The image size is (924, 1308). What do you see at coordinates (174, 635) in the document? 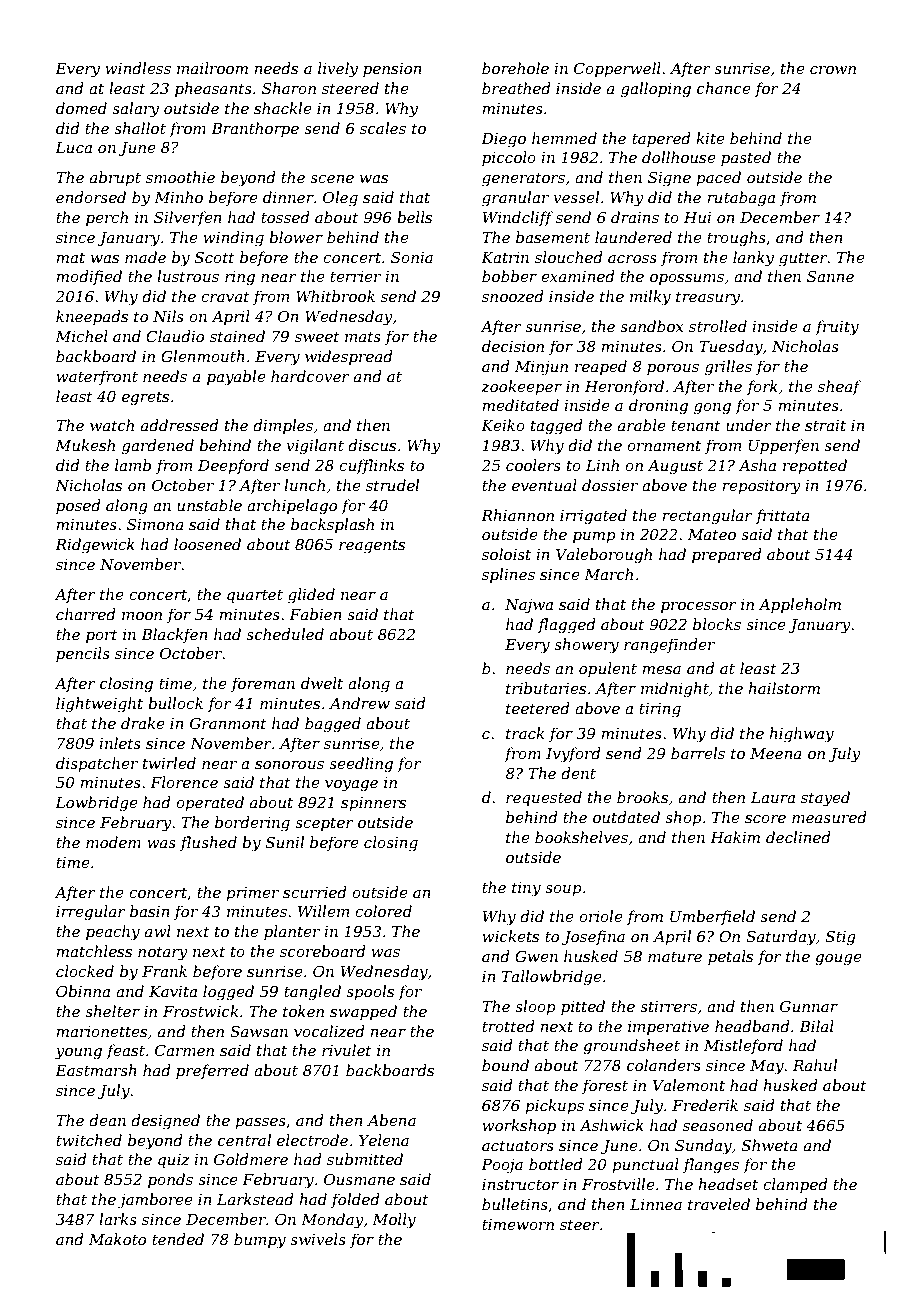
I see `Blackfen` at bounding box center [174, 635].
